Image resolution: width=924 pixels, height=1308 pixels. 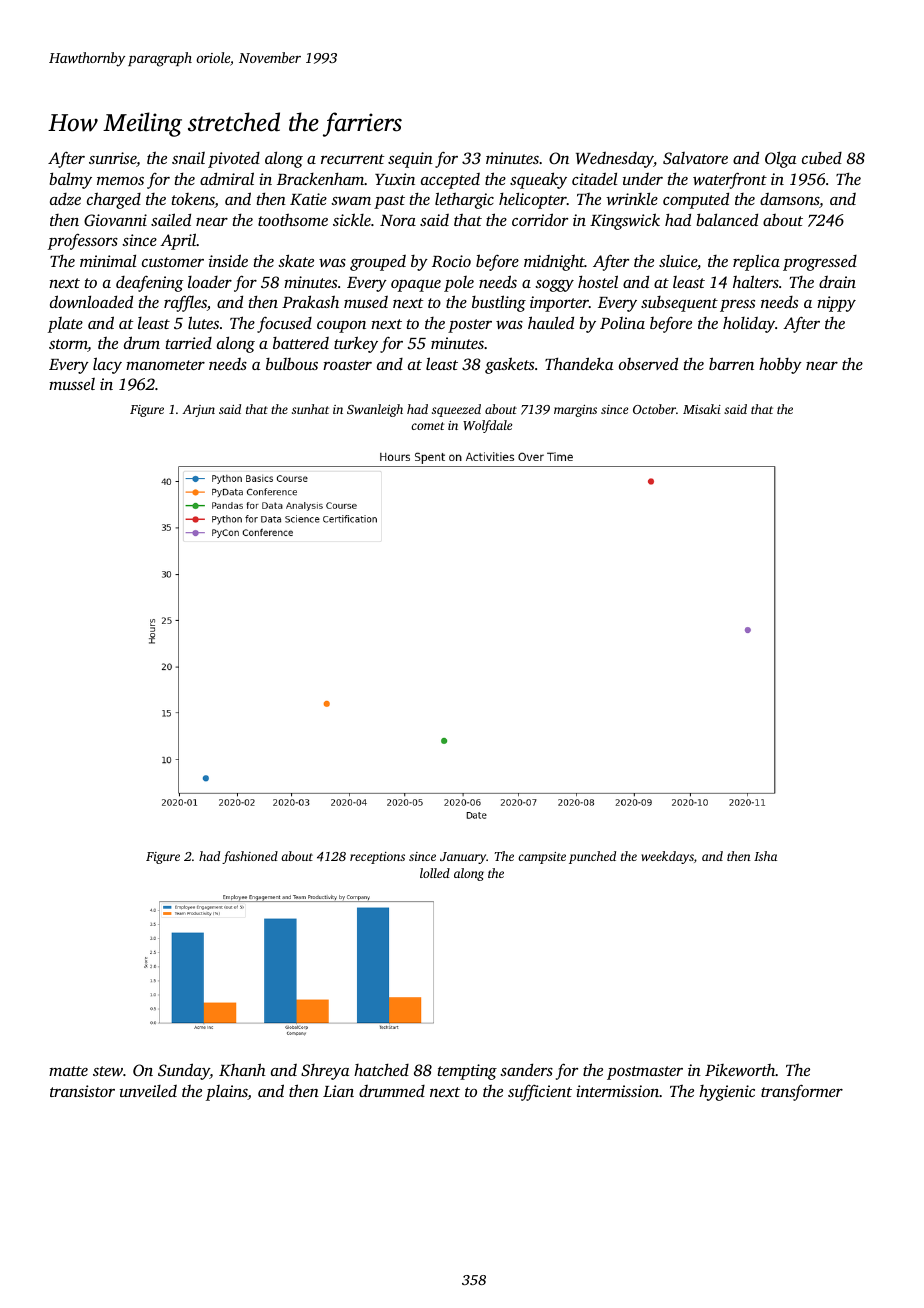 I want to click on Isha, so click(x=765, y=856).
